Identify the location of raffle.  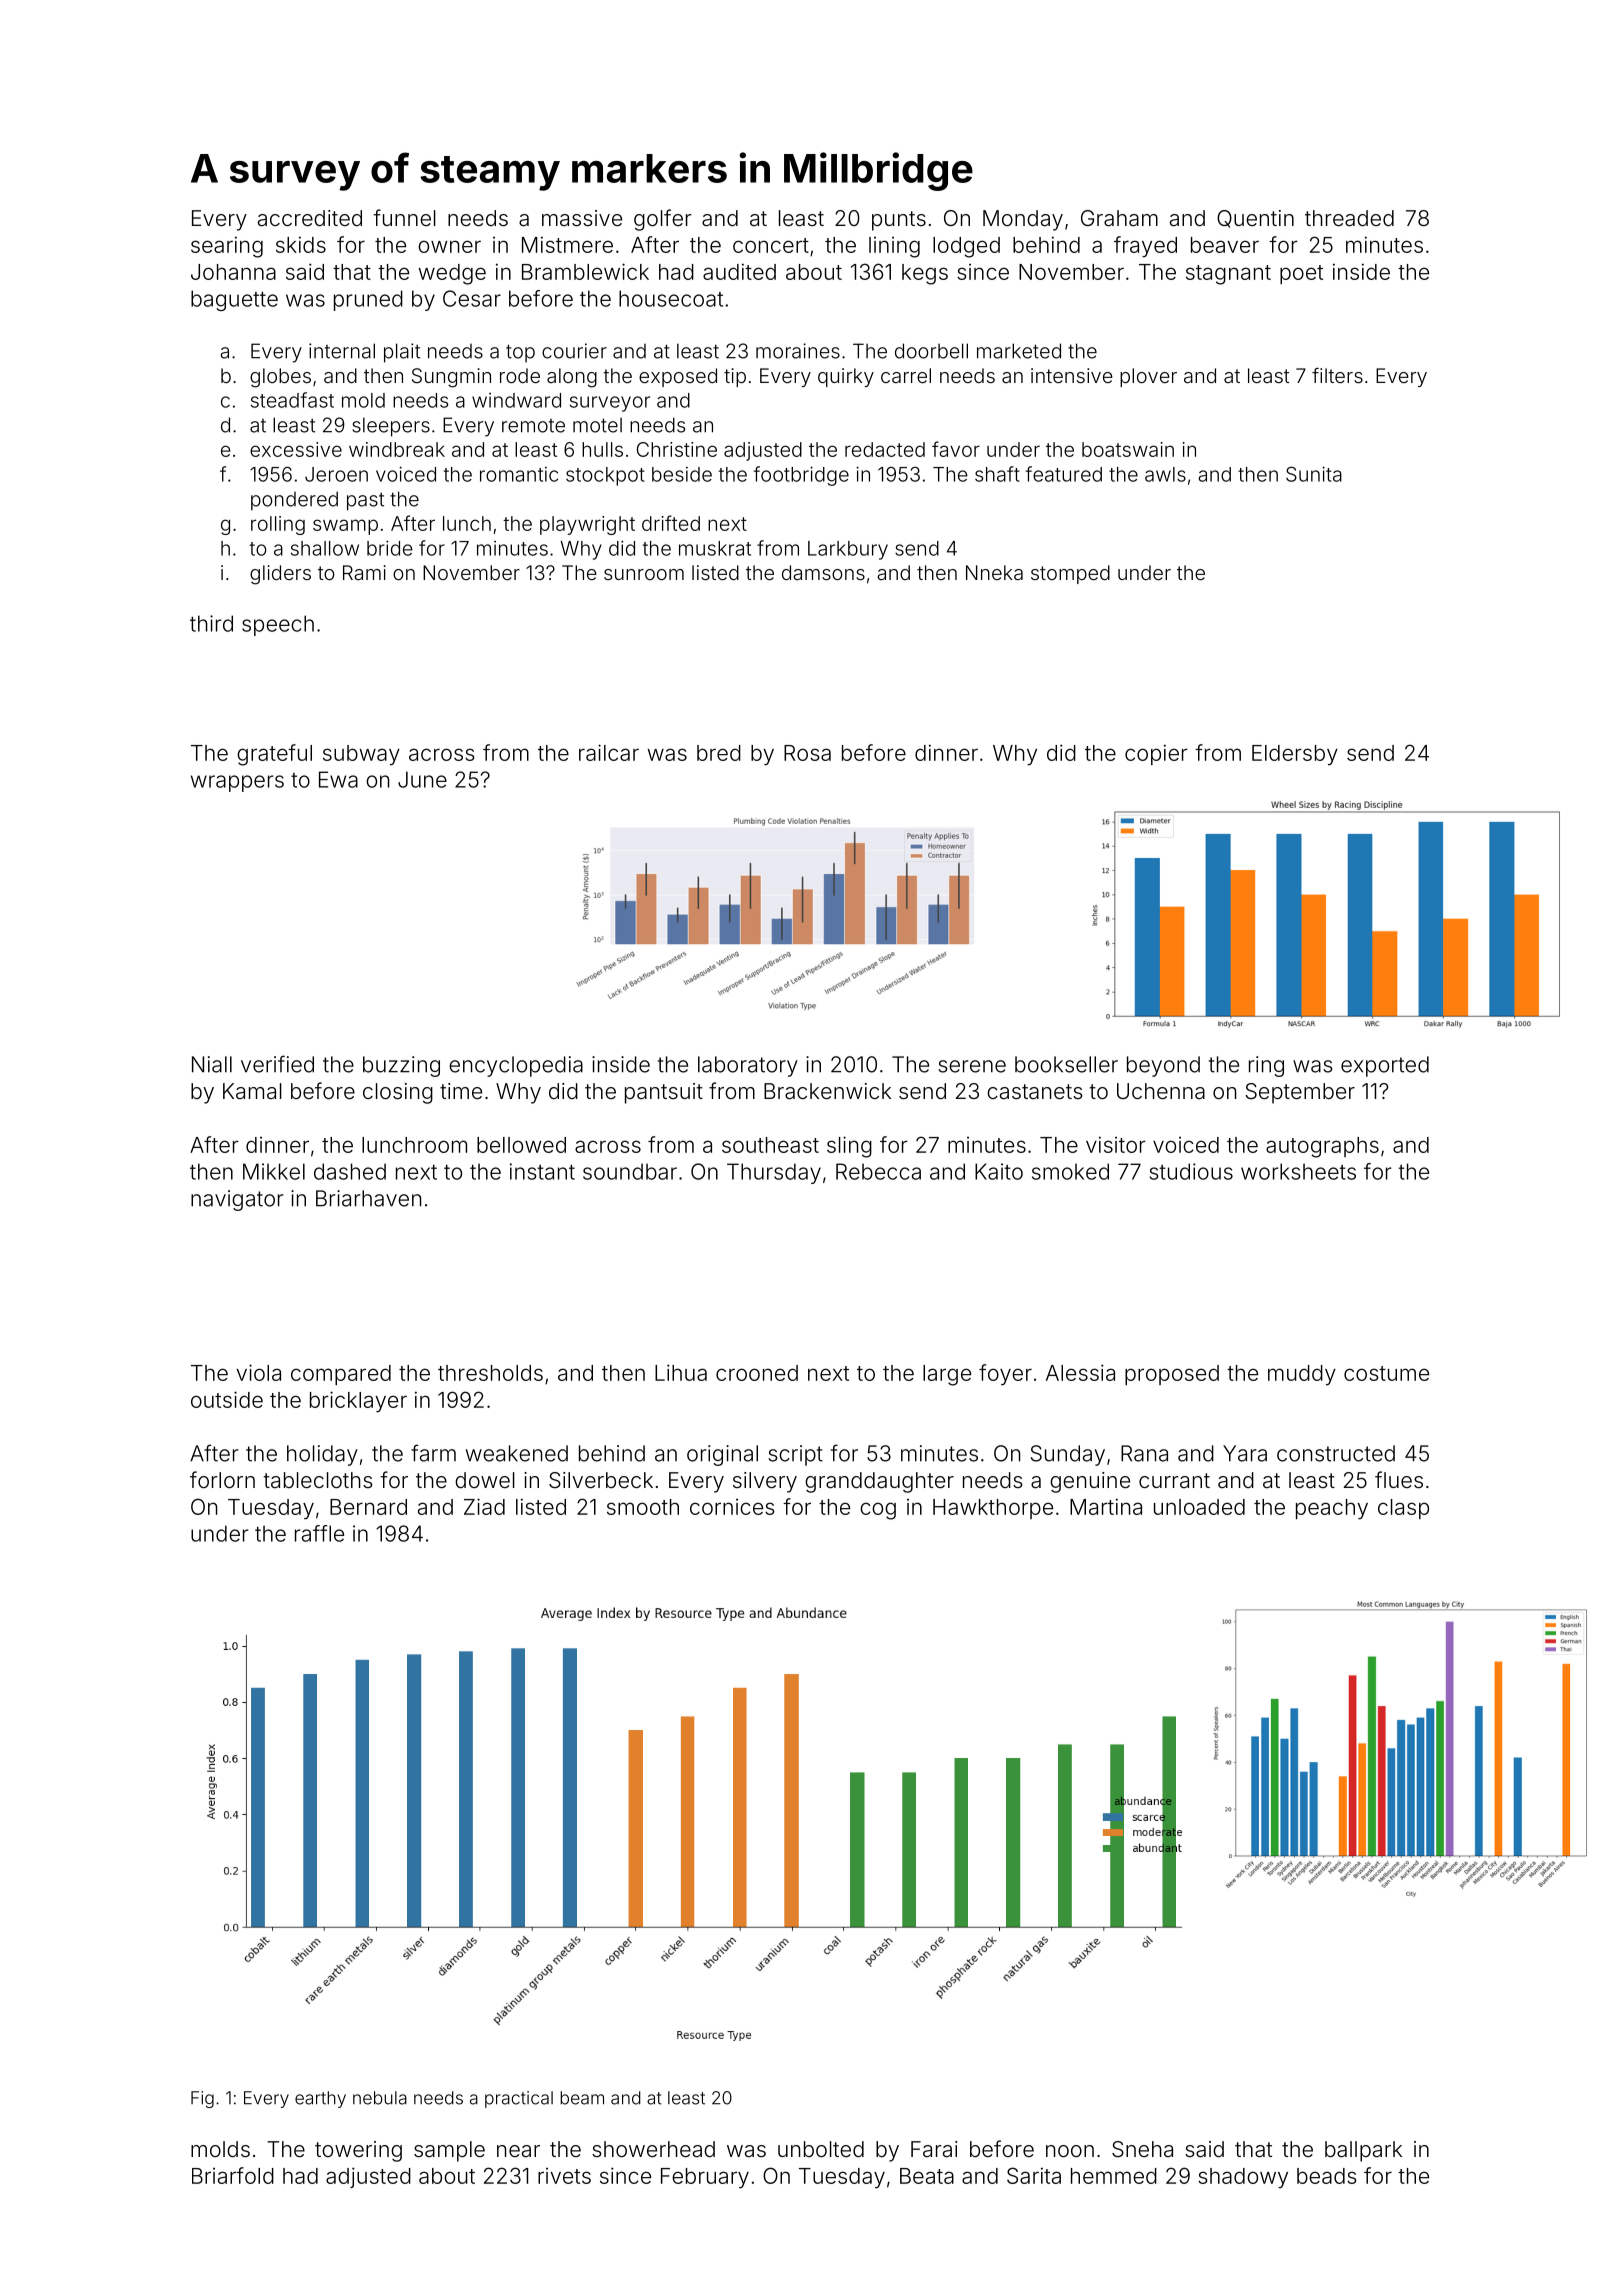
(319, 1533).
